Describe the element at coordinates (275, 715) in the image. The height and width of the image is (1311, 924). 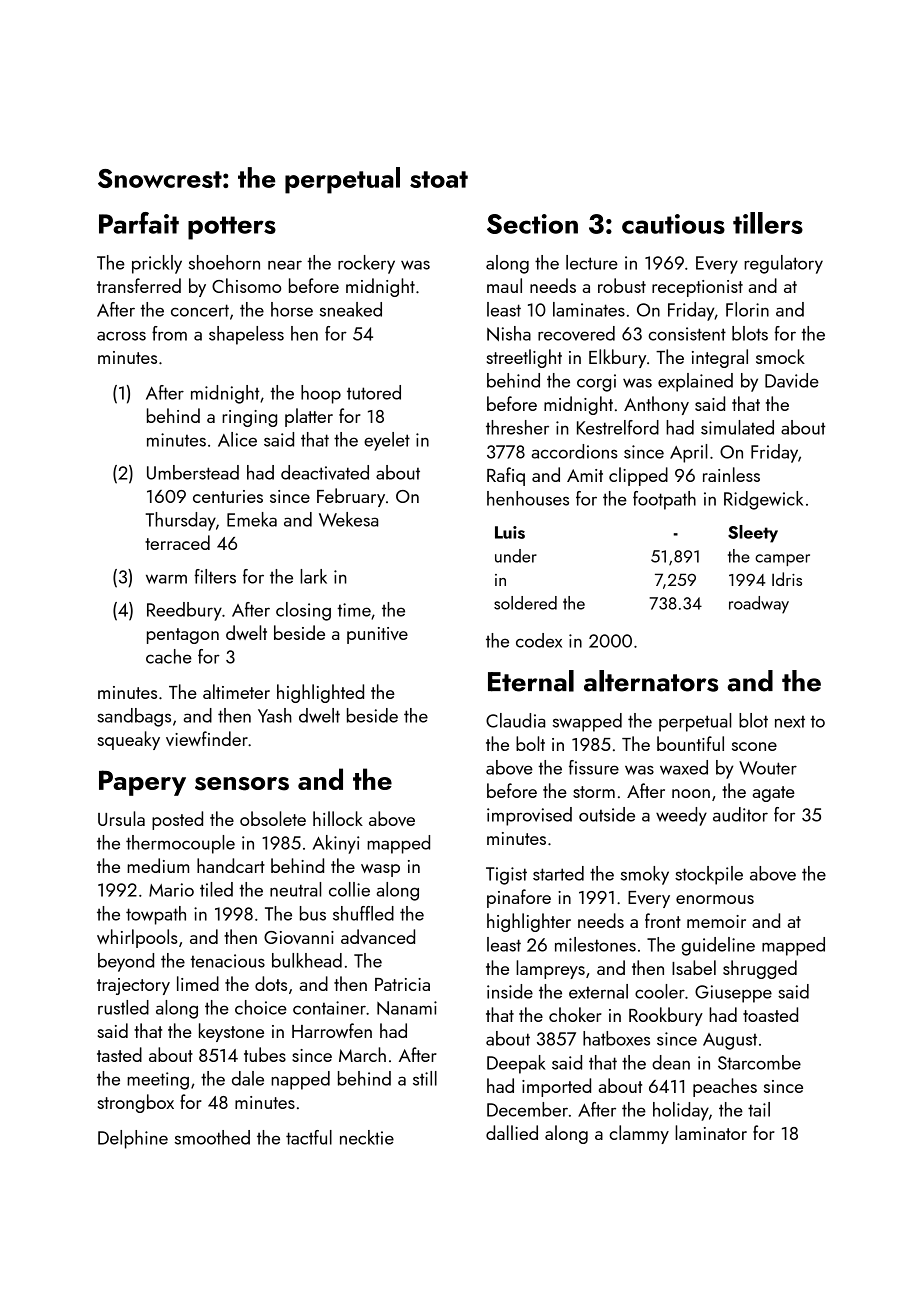
I see `Yash` at that location.
